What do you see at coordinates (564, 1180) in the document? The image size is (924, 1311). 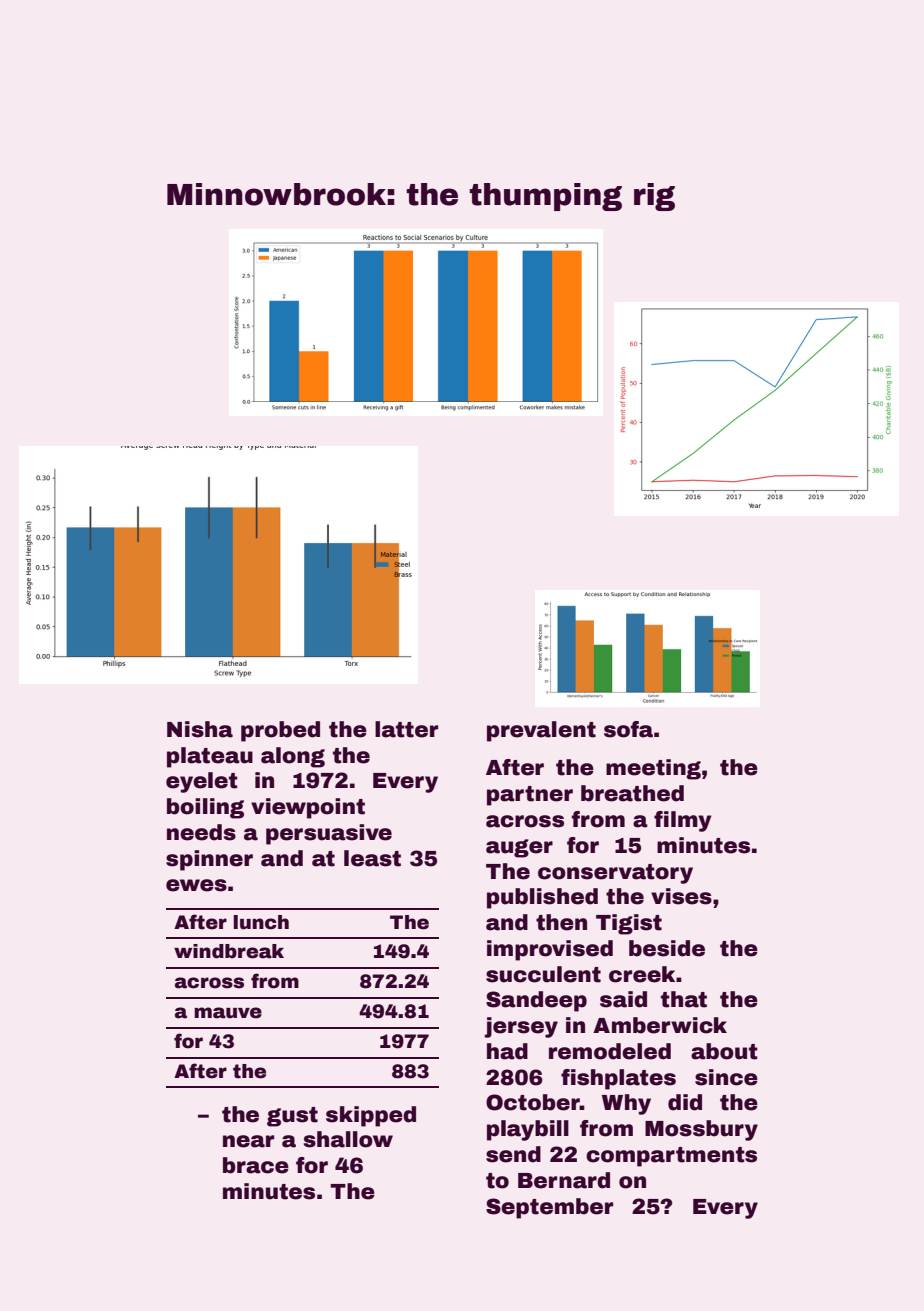 I see `Bernard` at bounding box center [564, 1180].
